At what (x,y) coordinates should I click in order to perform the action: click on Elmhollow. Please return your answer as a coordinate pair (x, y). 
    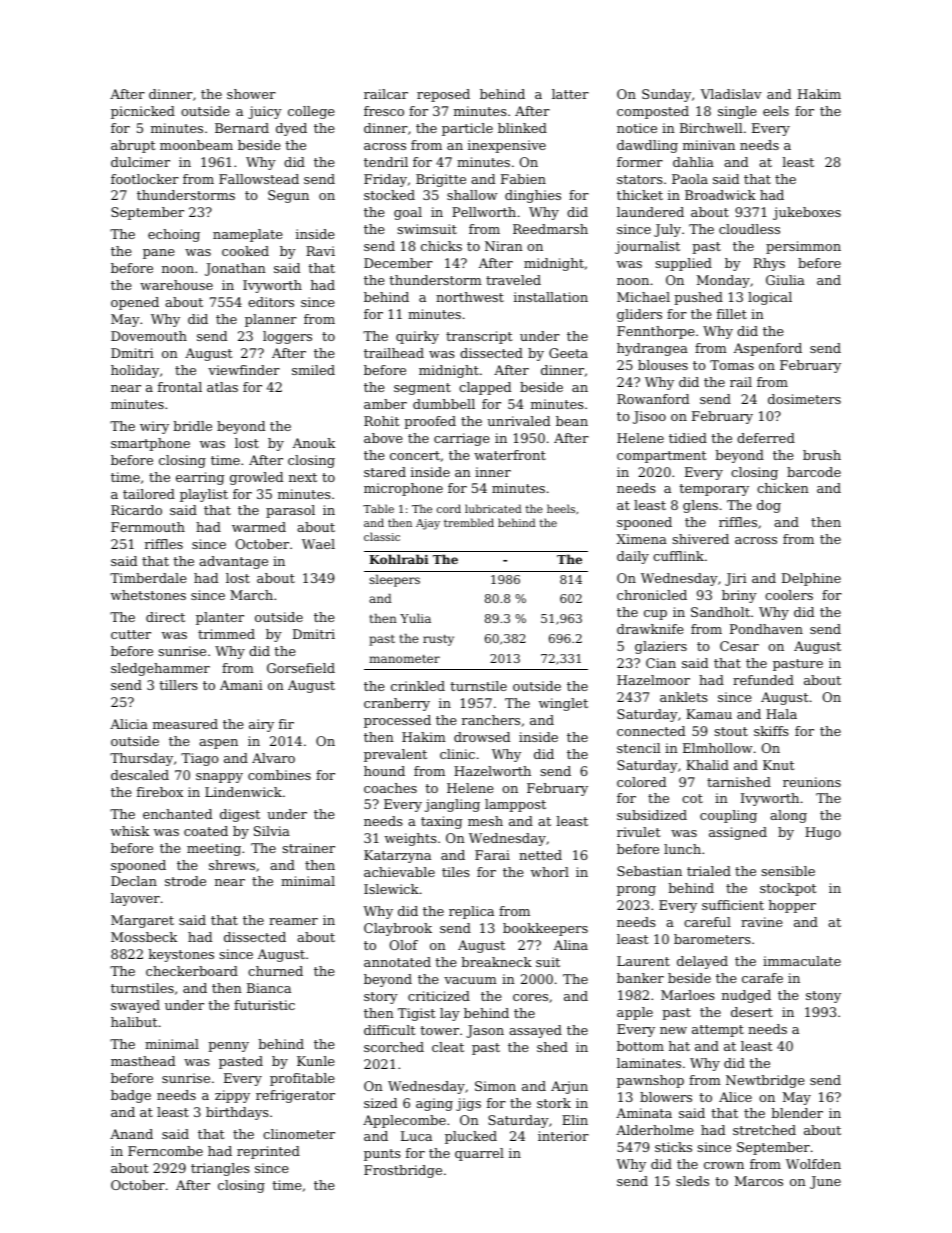
    Looking at the image, I should click on (718, 748).
